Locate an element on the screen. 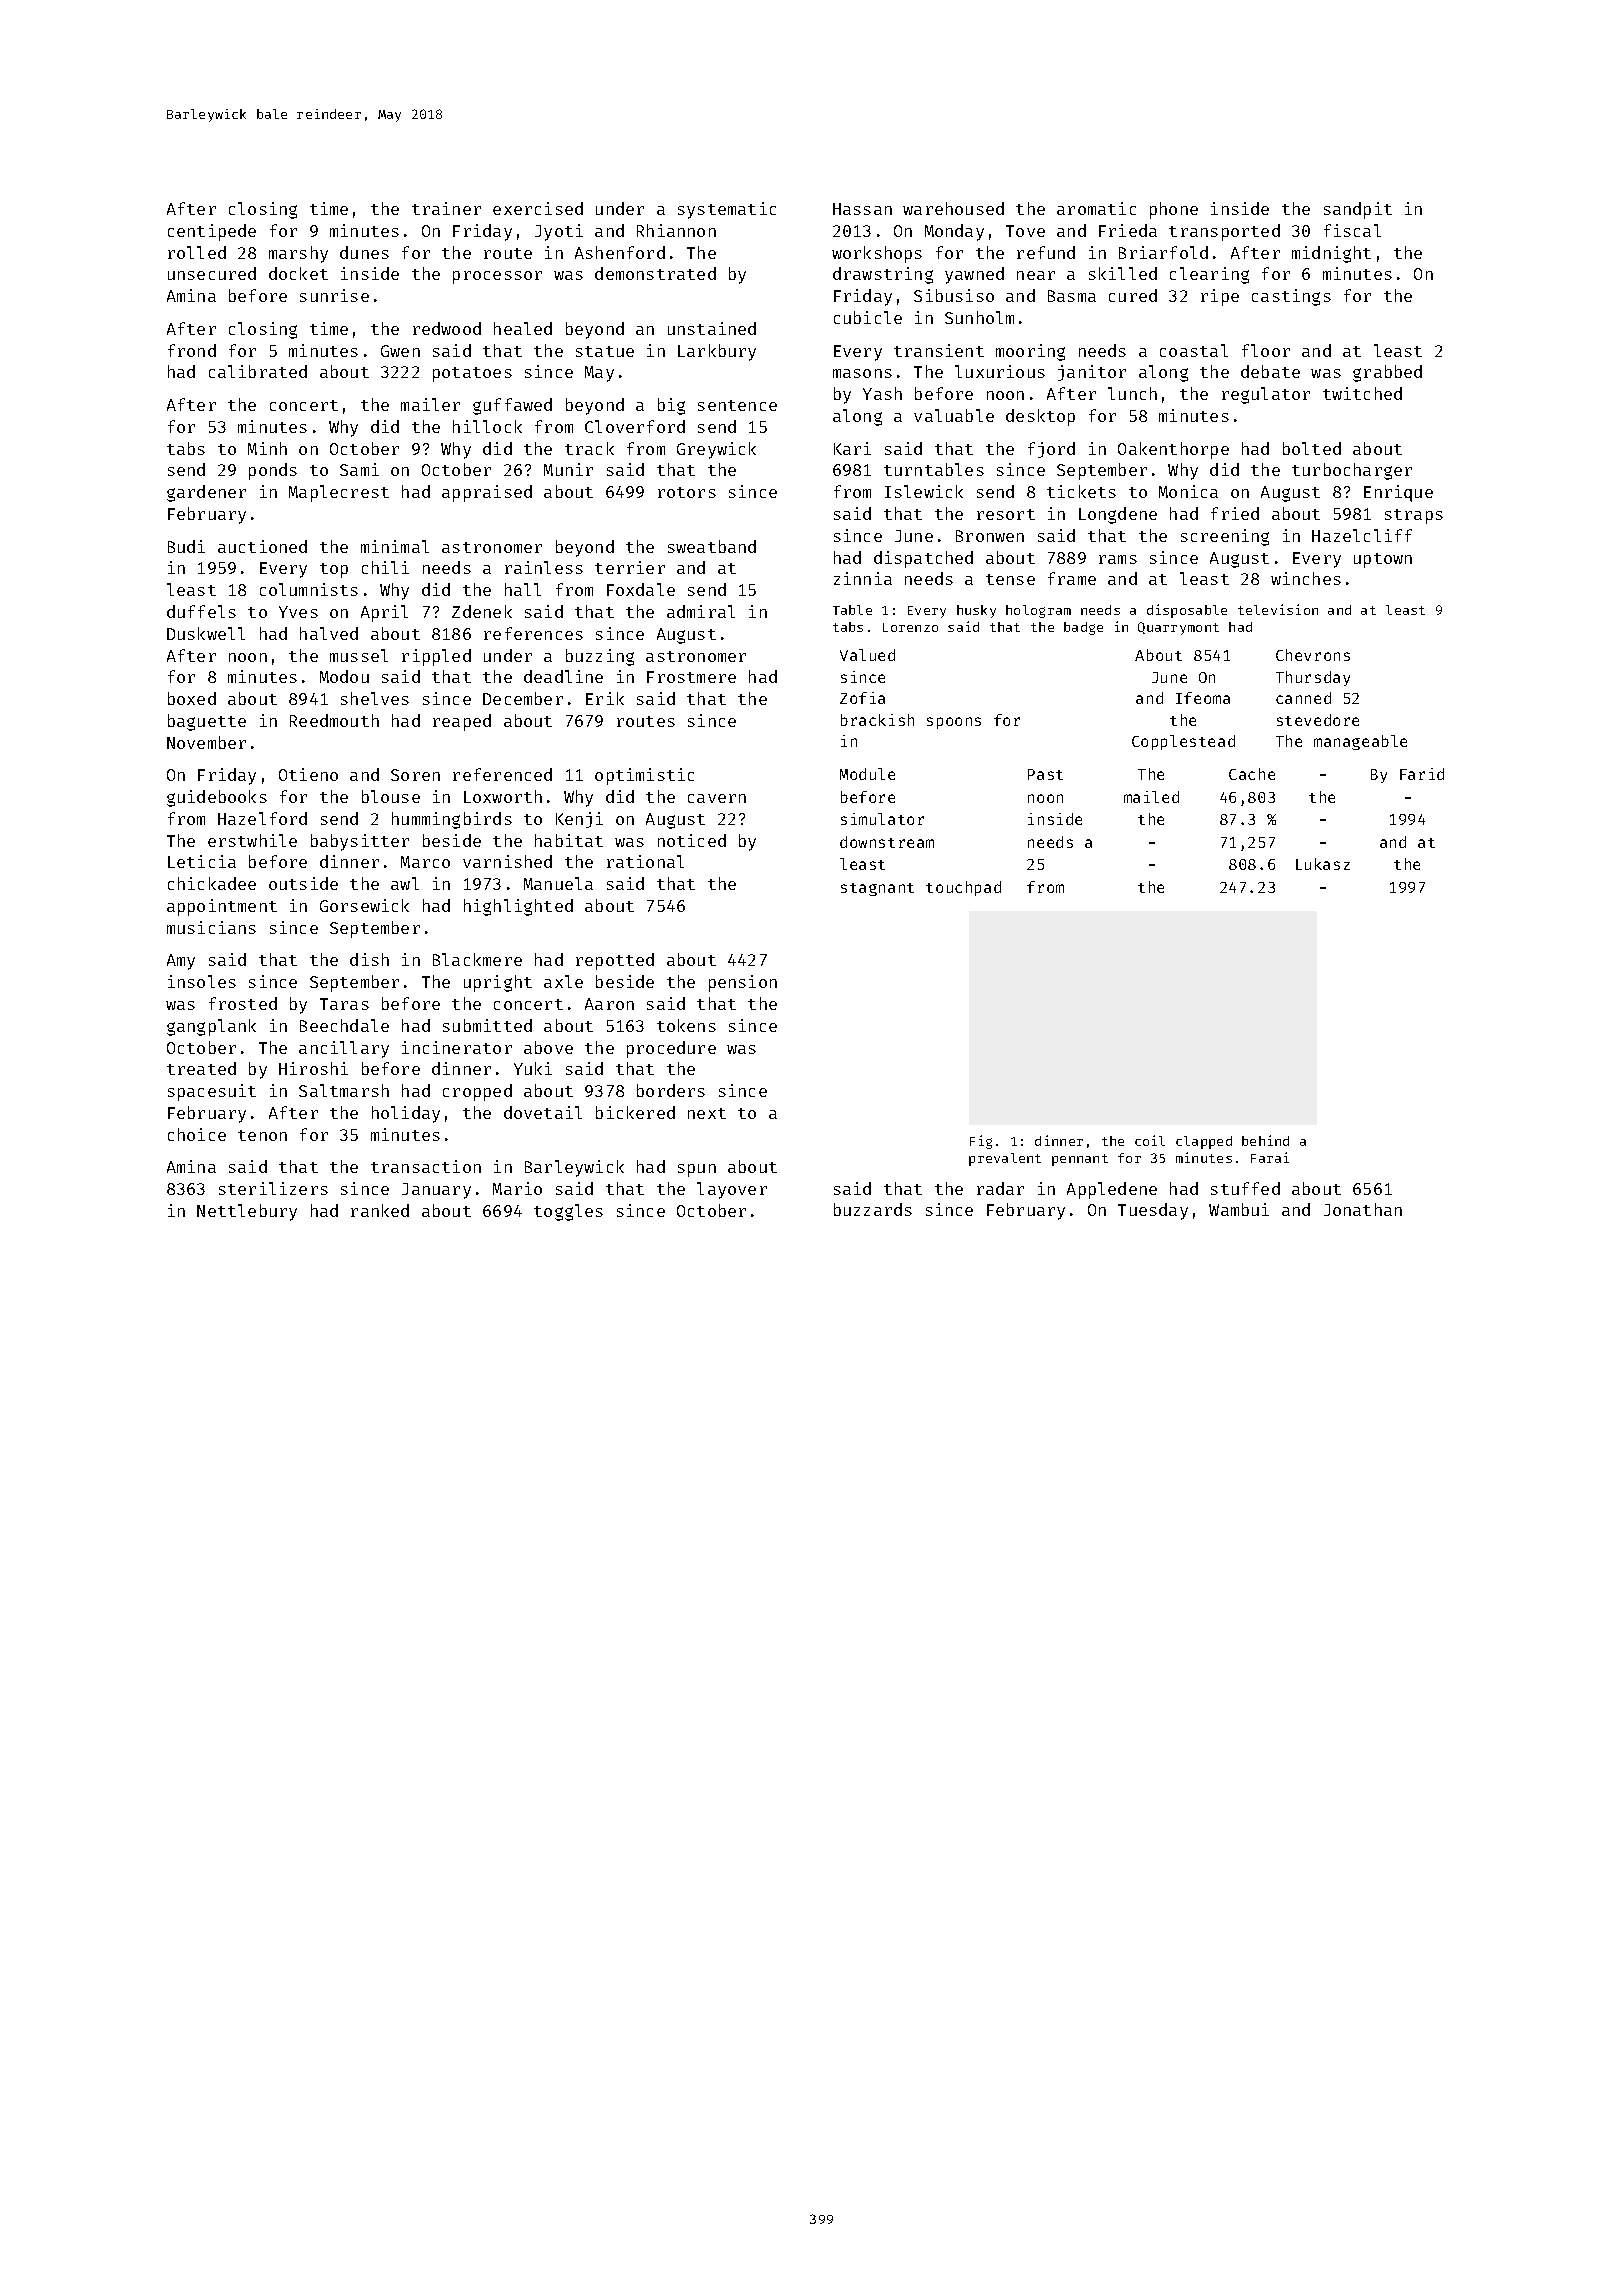 This screenshot has height=2292, width=1620. Rhiannon is located at coordinates (676, 230).
